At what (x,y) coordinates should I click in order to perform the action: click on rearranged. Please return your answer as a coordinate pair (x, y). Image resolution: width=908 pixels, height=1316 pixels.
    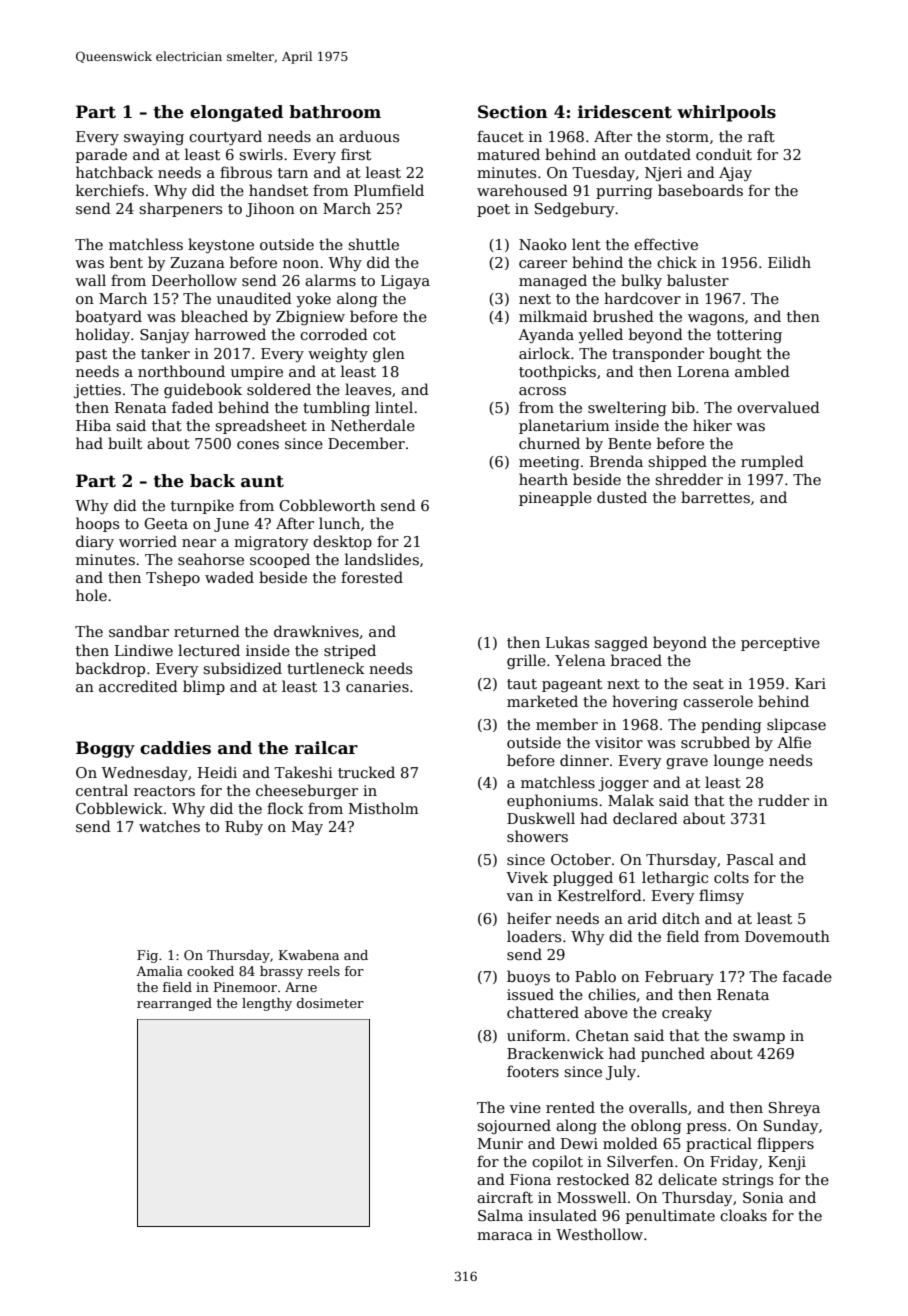
    Looking at the image, I should click on (174, 1004).
